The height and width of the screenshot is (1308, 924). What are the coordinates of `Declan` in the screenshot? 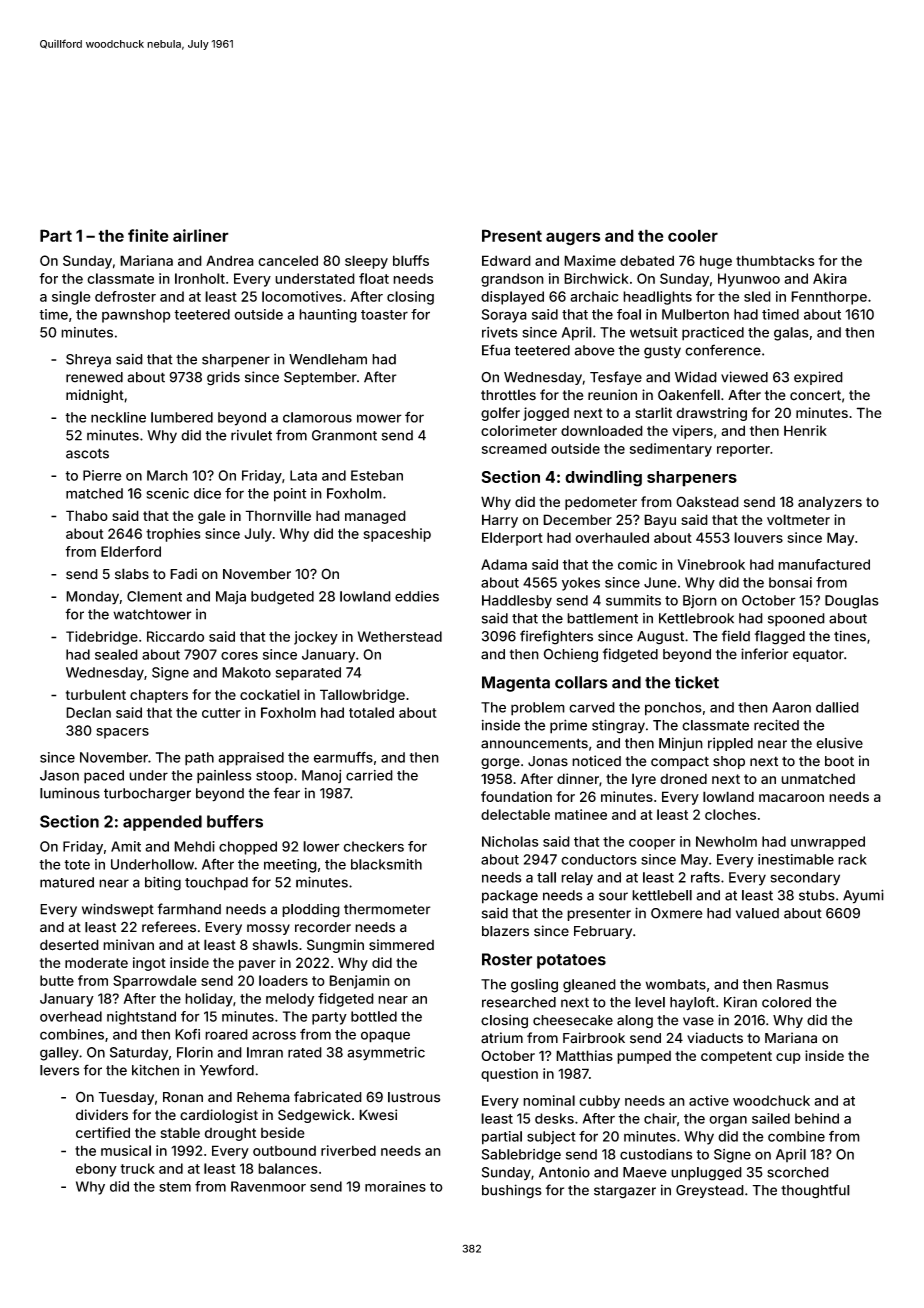 It's located at (88, 712).
